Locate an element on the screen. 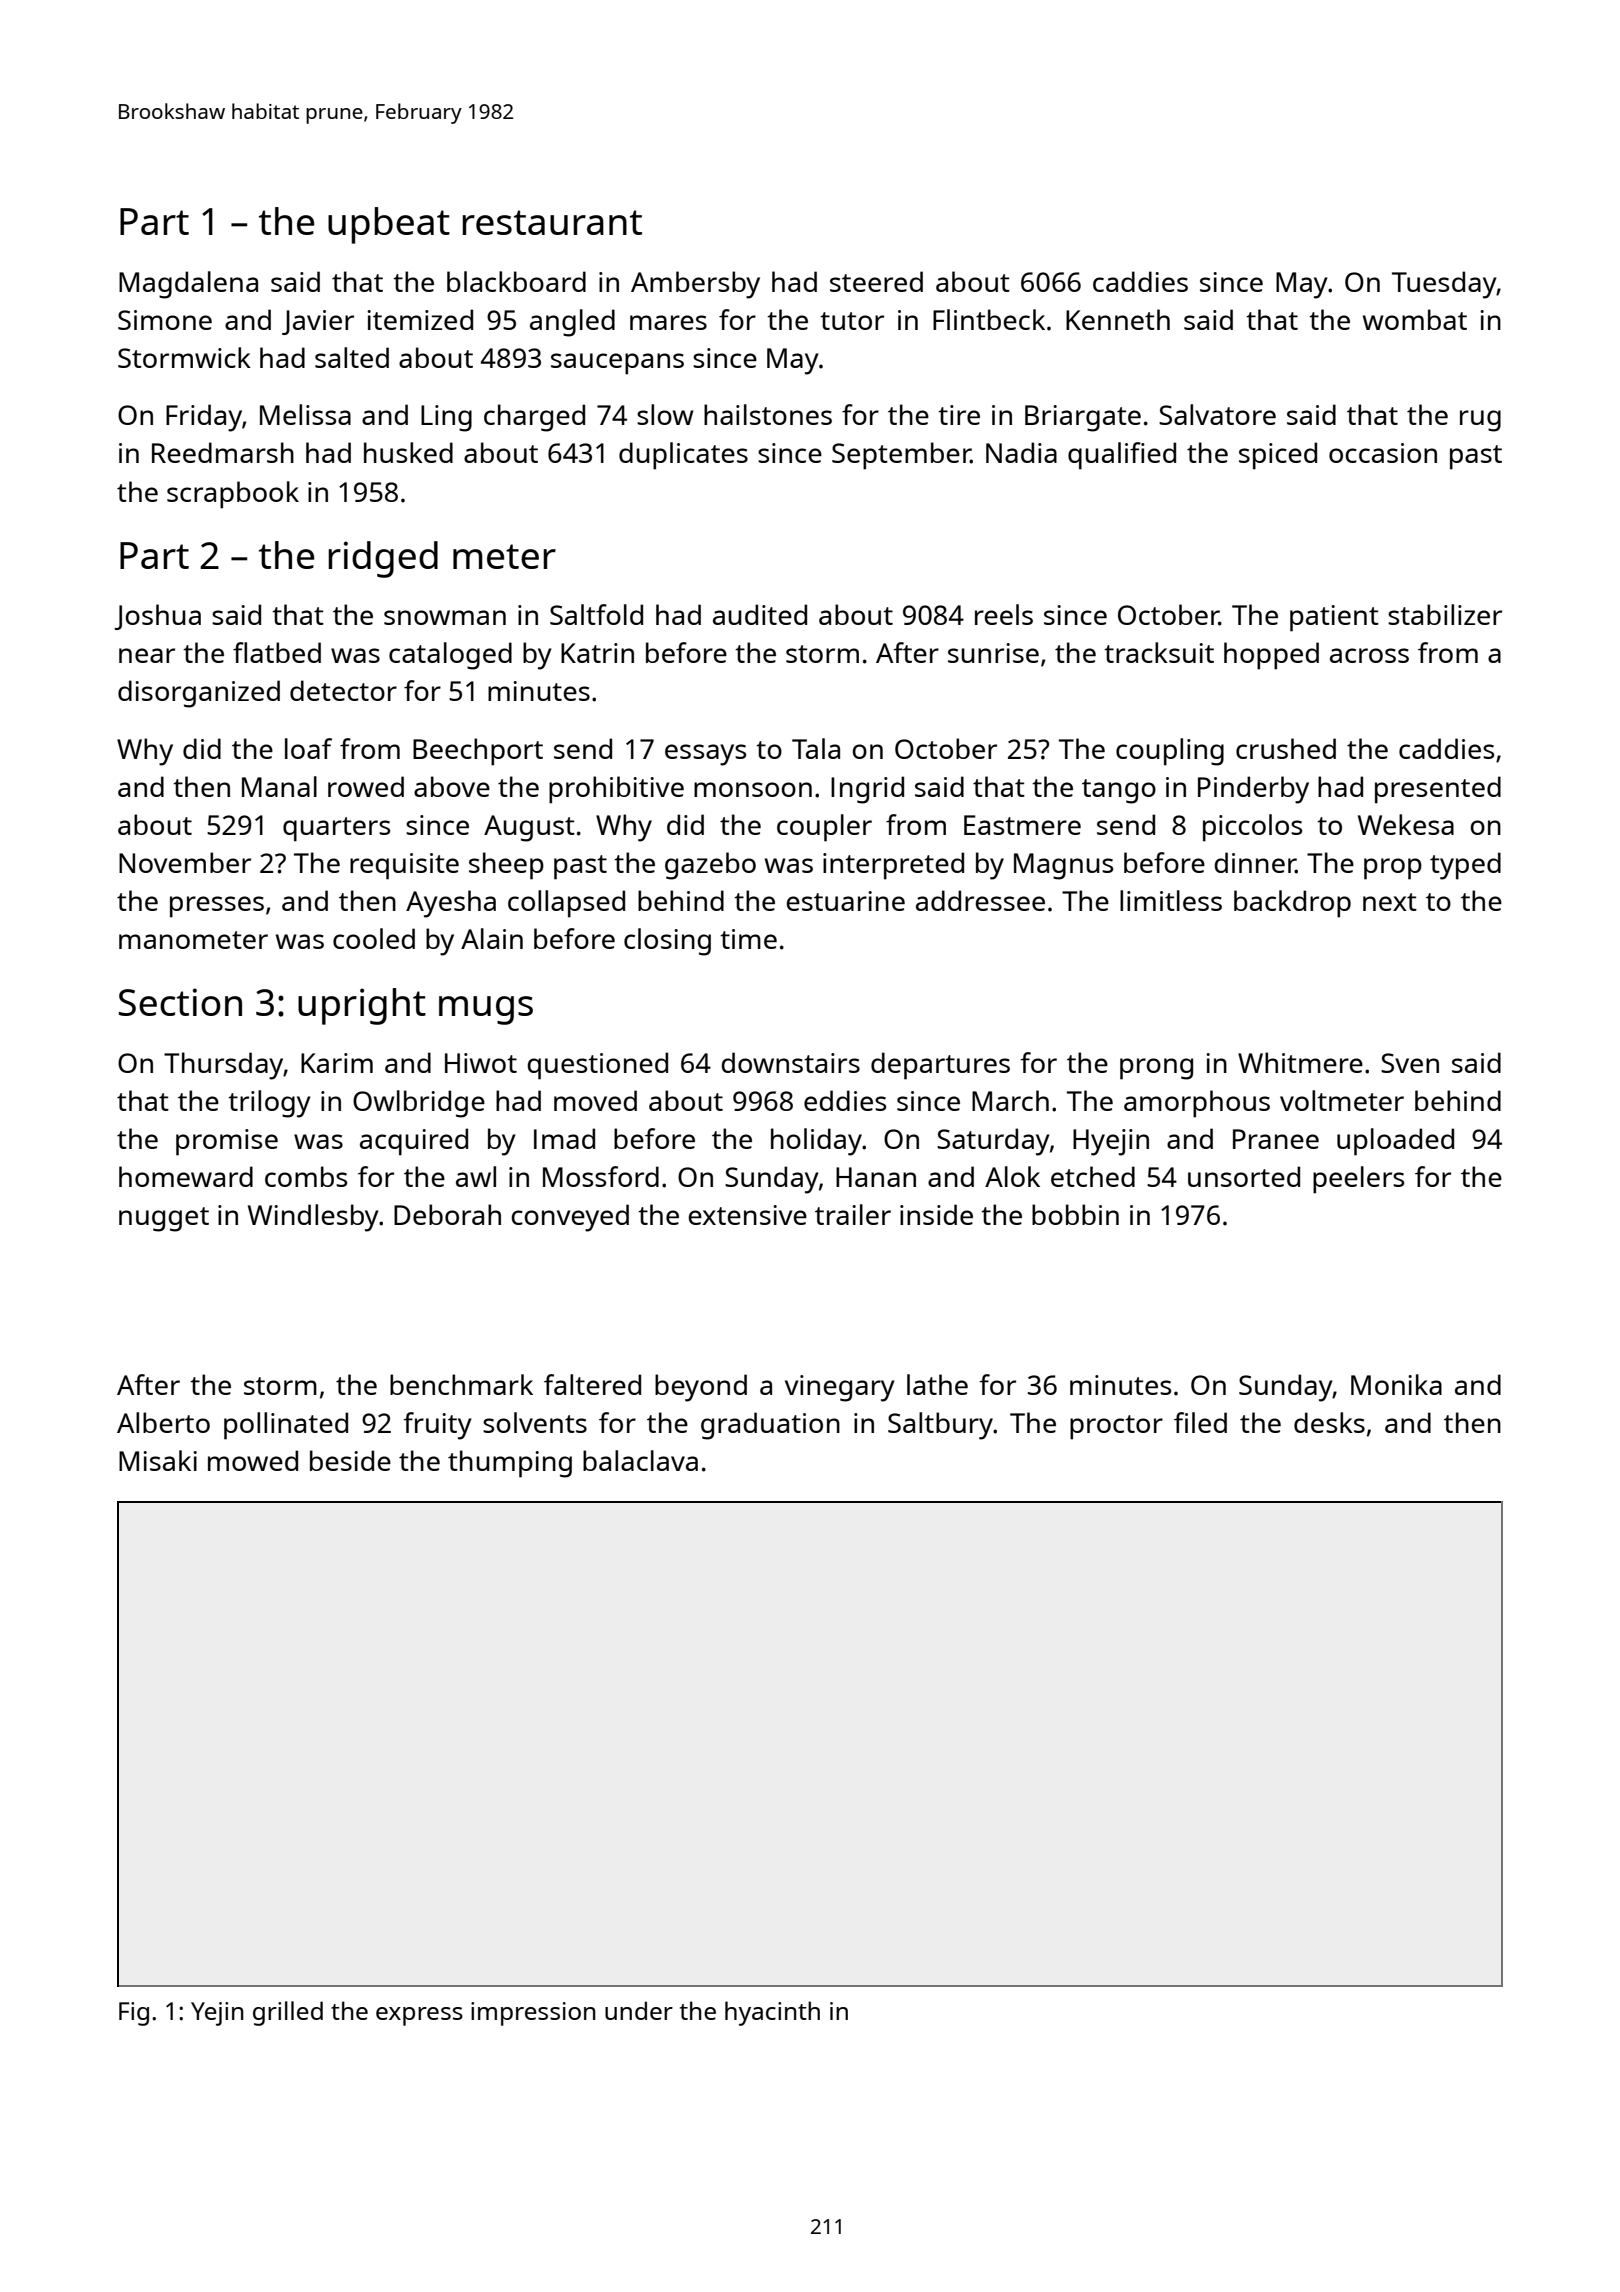  proctor is located at coordinates (1116, 1427).
